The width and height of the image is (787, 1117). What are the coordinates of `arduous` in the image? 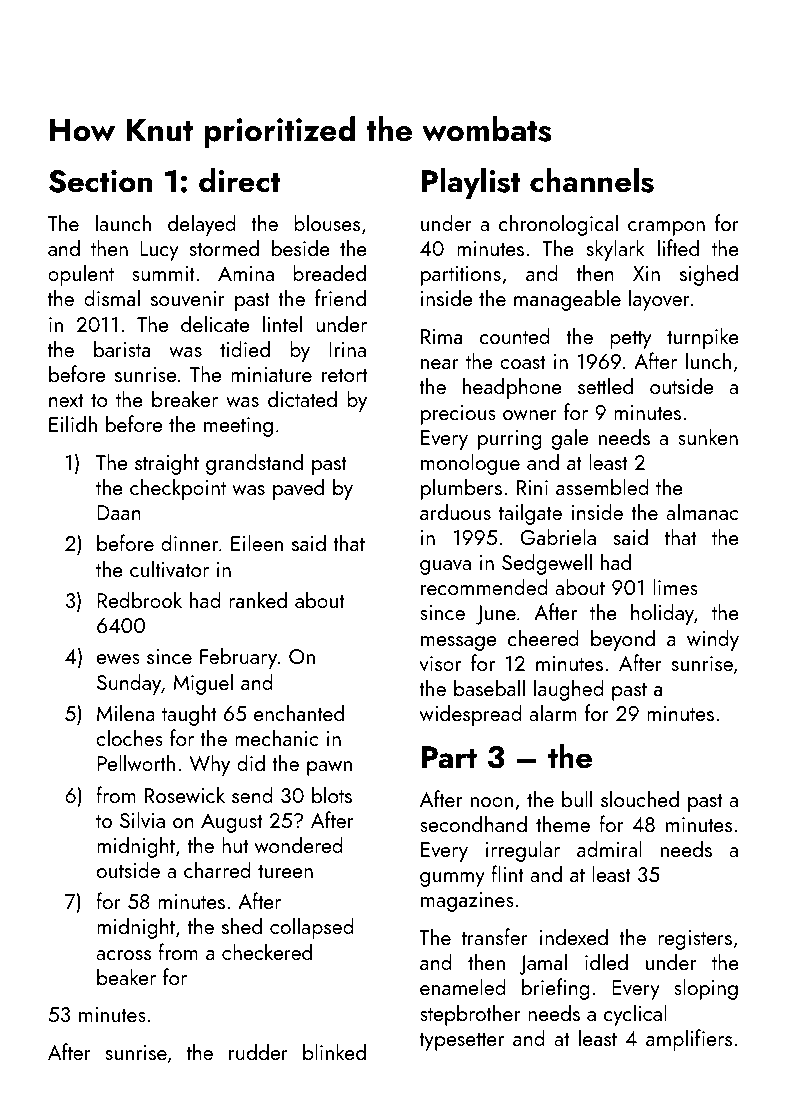 It's located at (455, 511).
